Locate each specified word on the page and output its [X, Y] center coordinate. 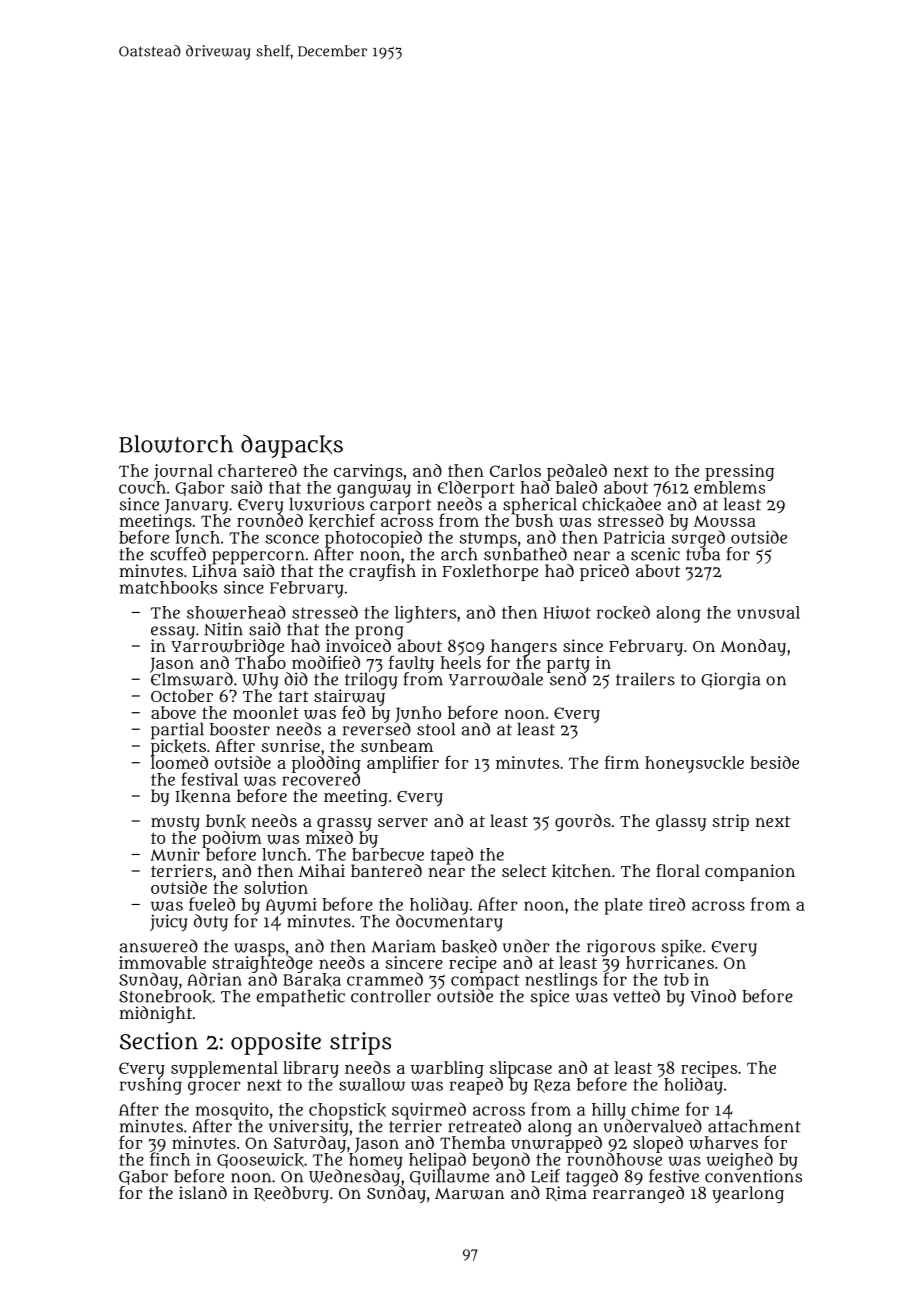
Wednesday [354, 1177]
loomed [179, 762]
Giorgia [730, 681]
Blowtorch [176, 444]
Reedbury [291, 1194]
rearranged [638, 1194]
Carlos [515, 470]
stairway [349, 697]
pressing [740, 472]
